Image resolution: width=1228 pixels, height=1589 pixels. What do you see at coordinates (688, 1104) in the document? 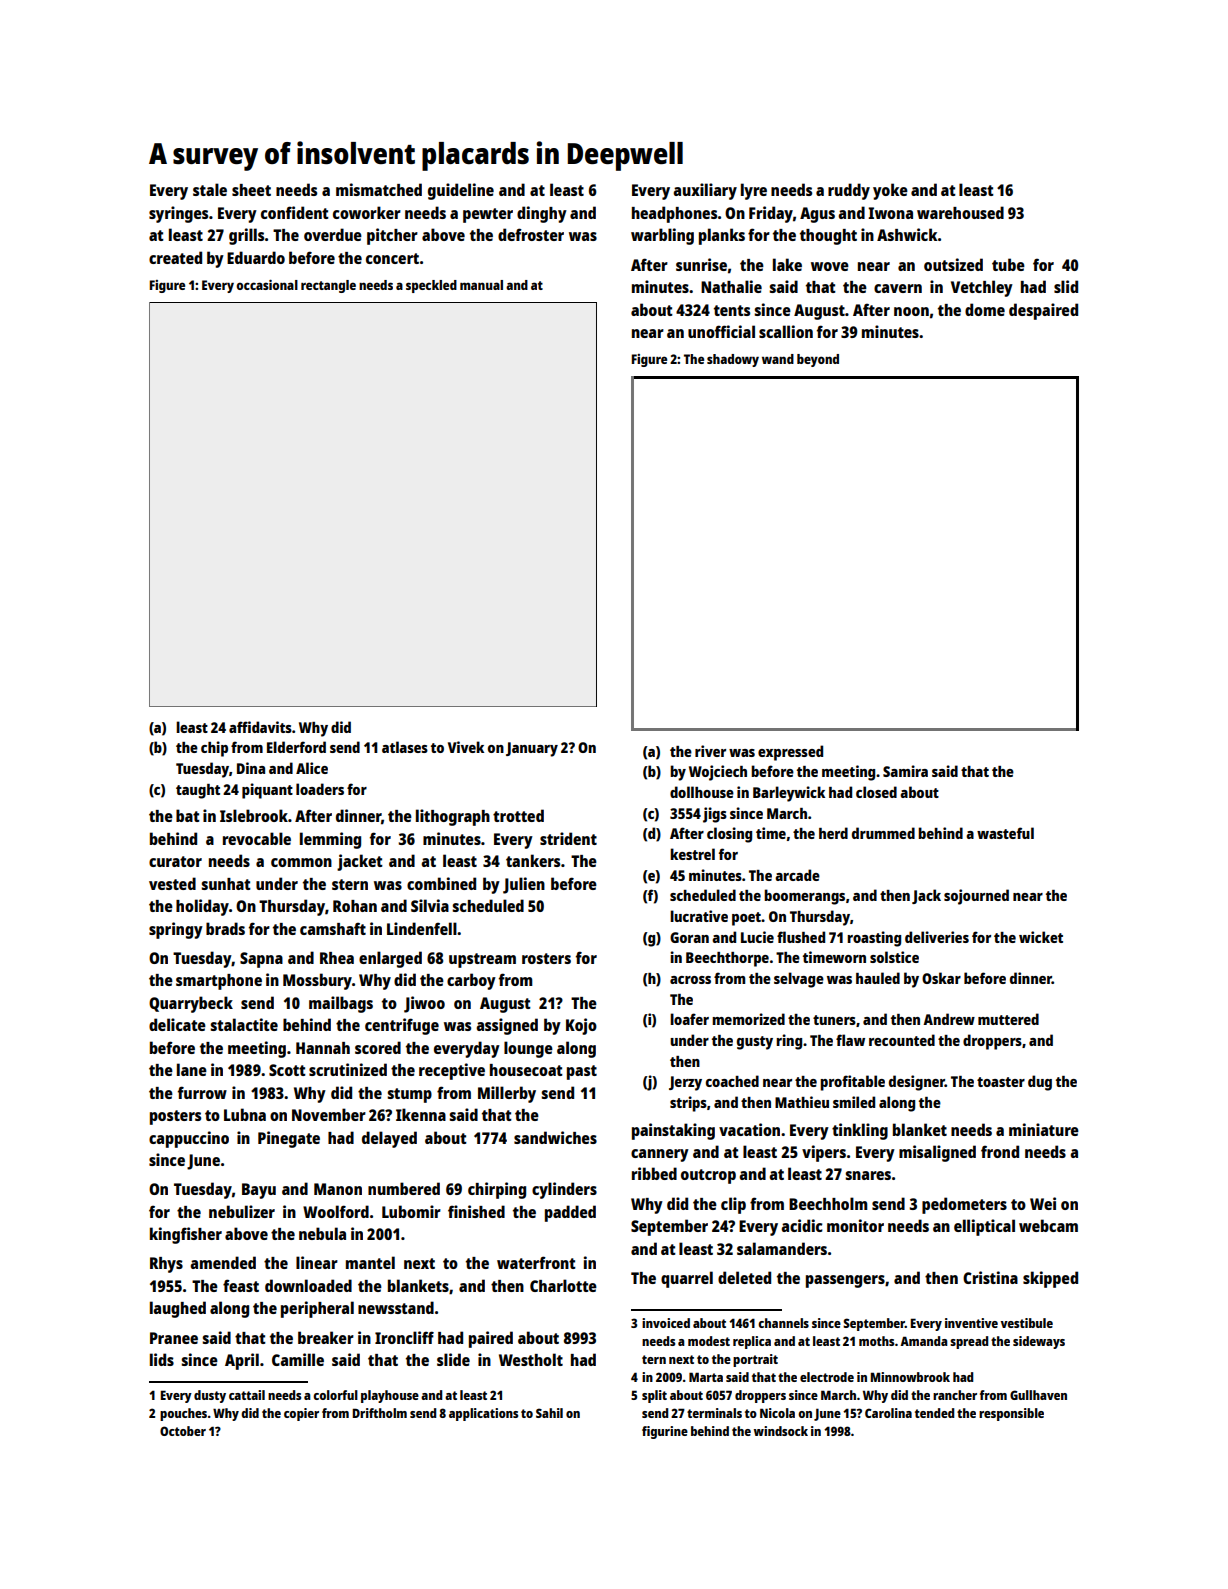
I see `strips` at bounding box center [688, 1104].
